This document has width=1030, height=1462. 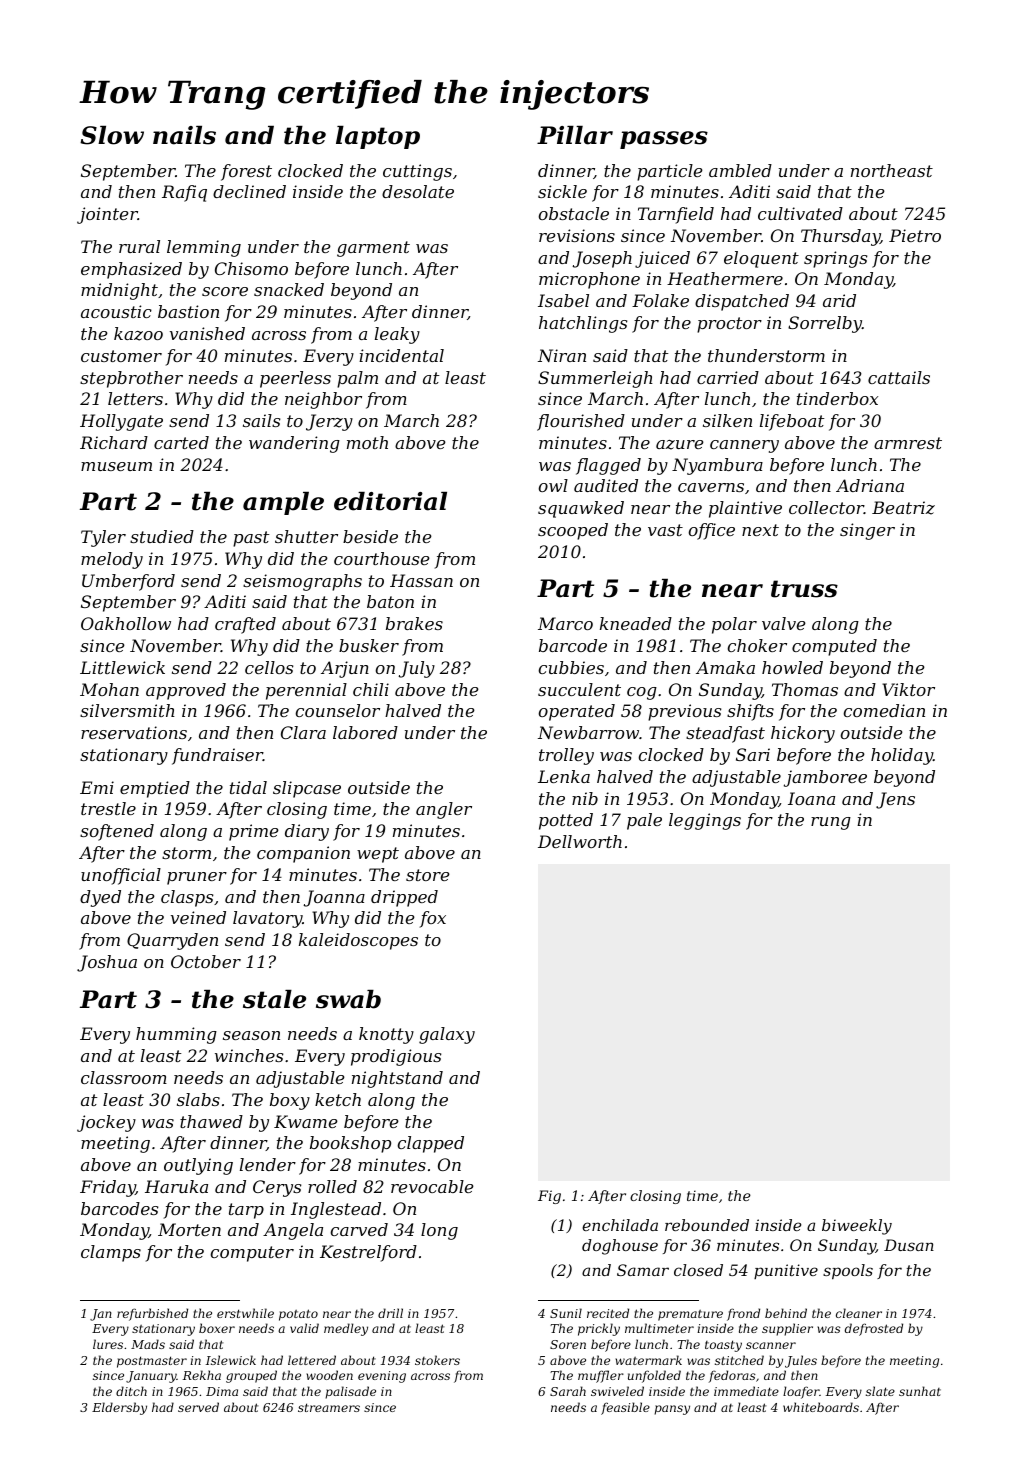 I want to click on feasible, so click(x=625, y=1408).
